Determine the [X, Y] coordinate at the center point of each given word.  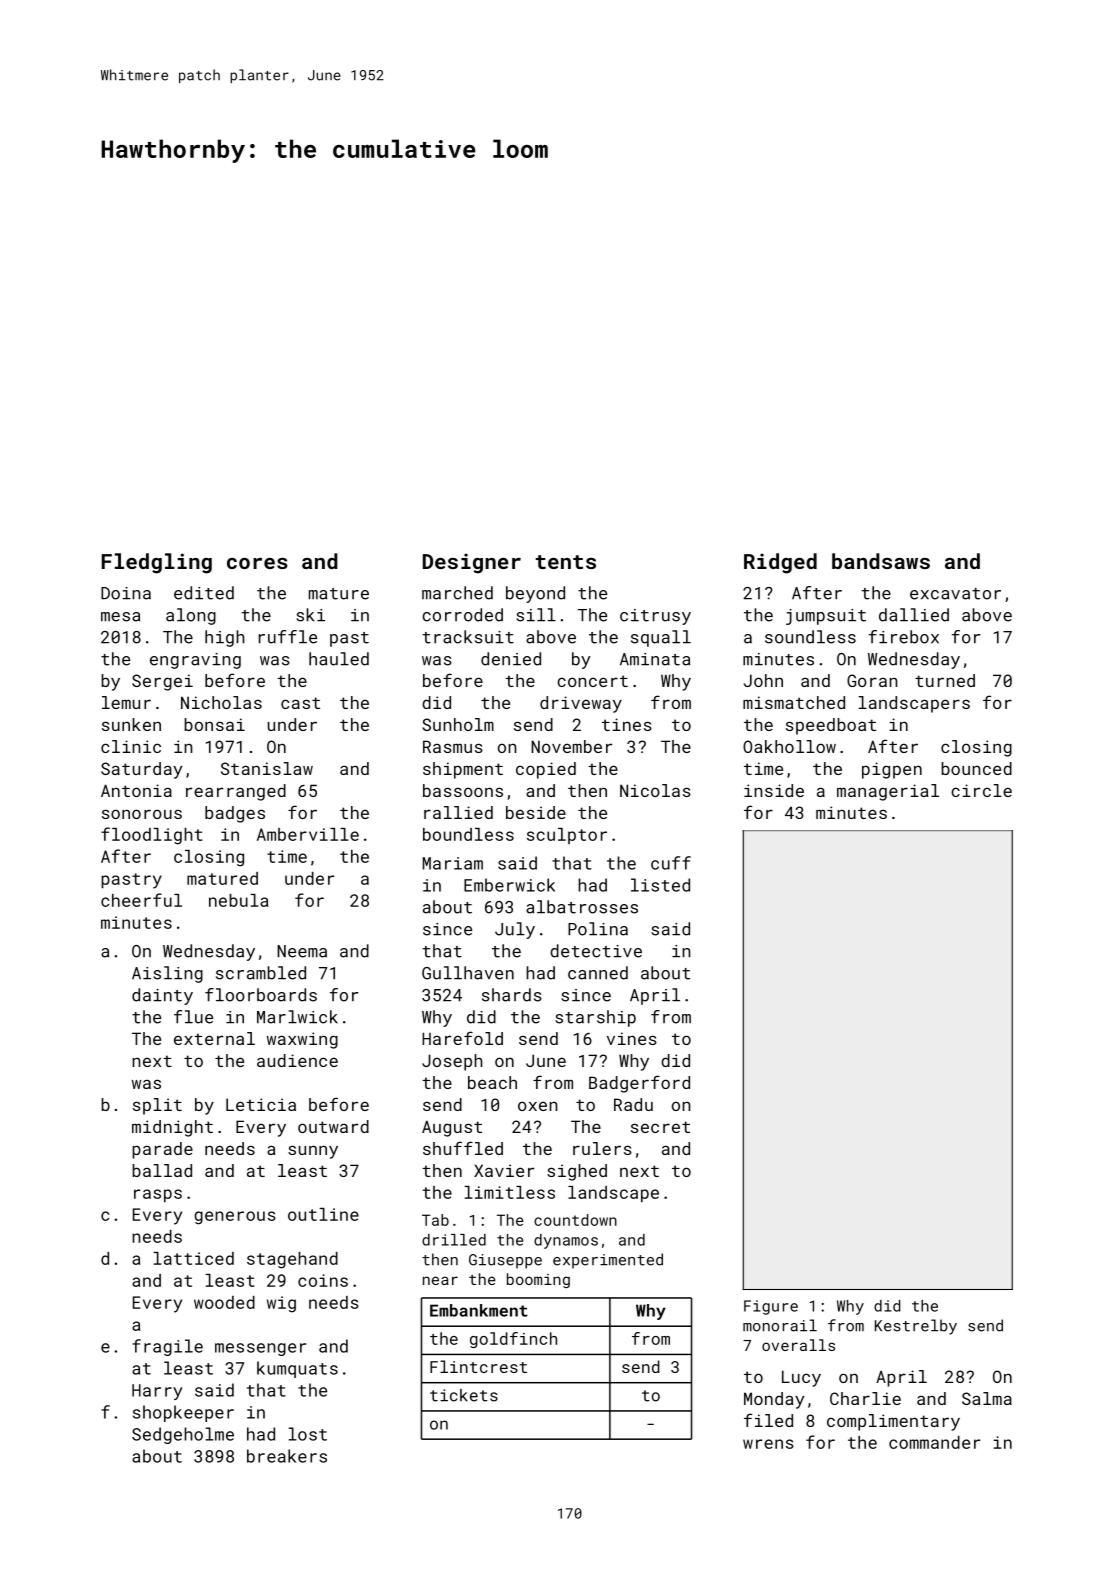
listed [660, 885]
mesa [120, 617]
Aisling [167, 974]
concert [592, 681]
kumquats [297, 1369]
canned [598, 973]
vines [632, 1038]
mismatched [794, 702]
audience [297, 1060]
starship [595, 1018]
